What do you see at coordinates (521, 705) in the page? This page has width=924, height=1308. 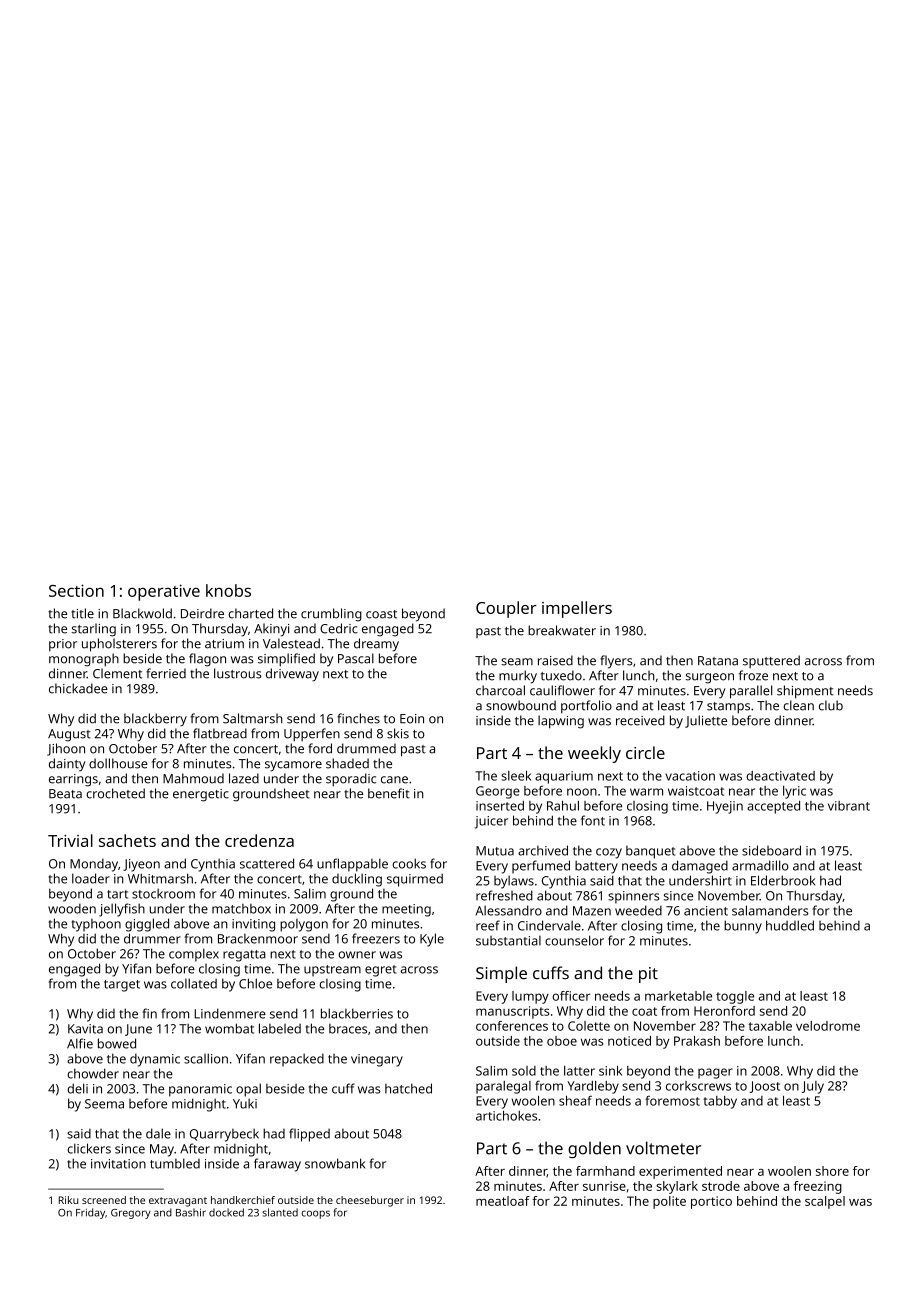 I see `snowbound` at bounding box center [521, 705].
